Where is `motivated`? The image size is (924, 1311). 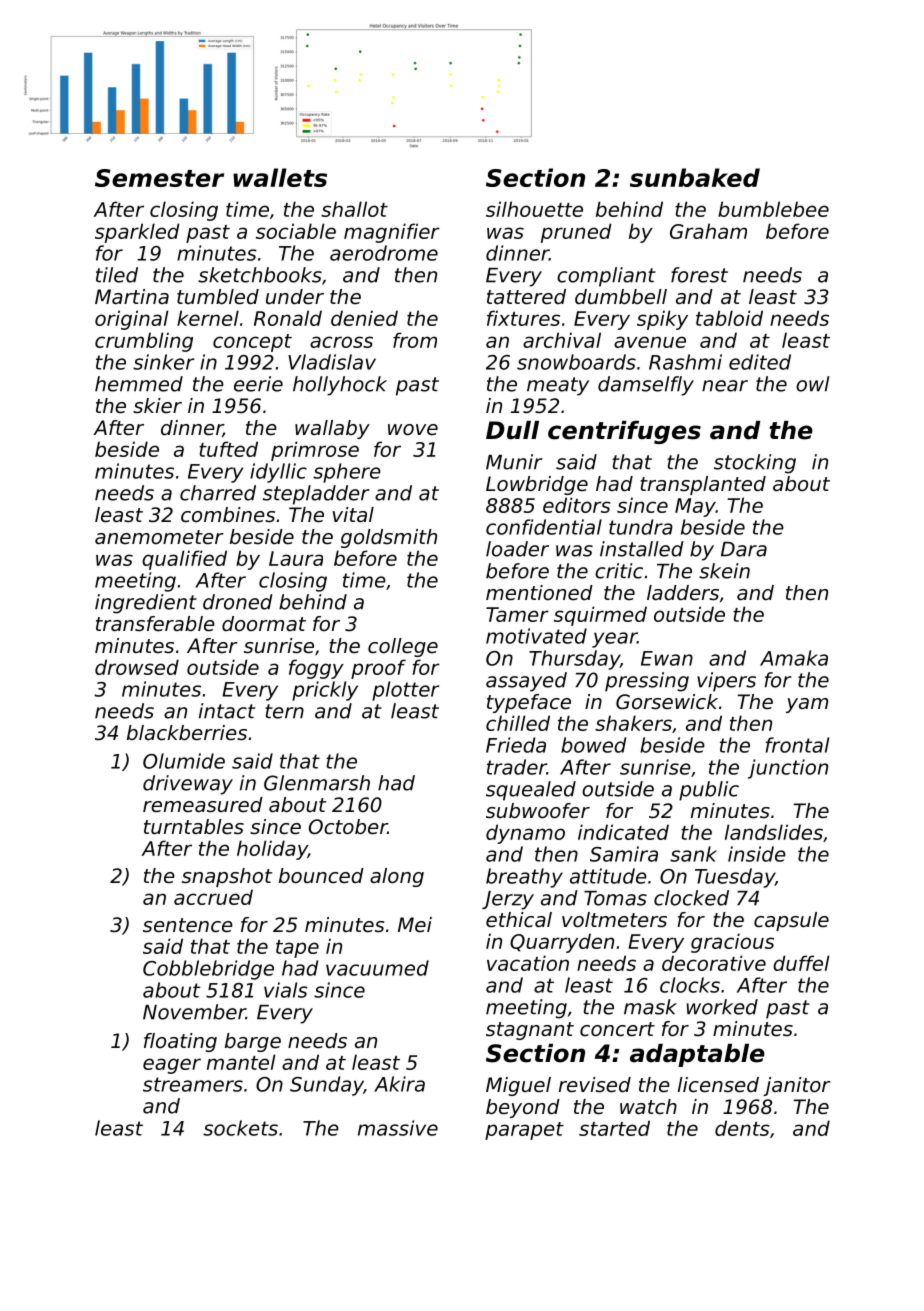
motivated is located at coordinates (536, 636).
